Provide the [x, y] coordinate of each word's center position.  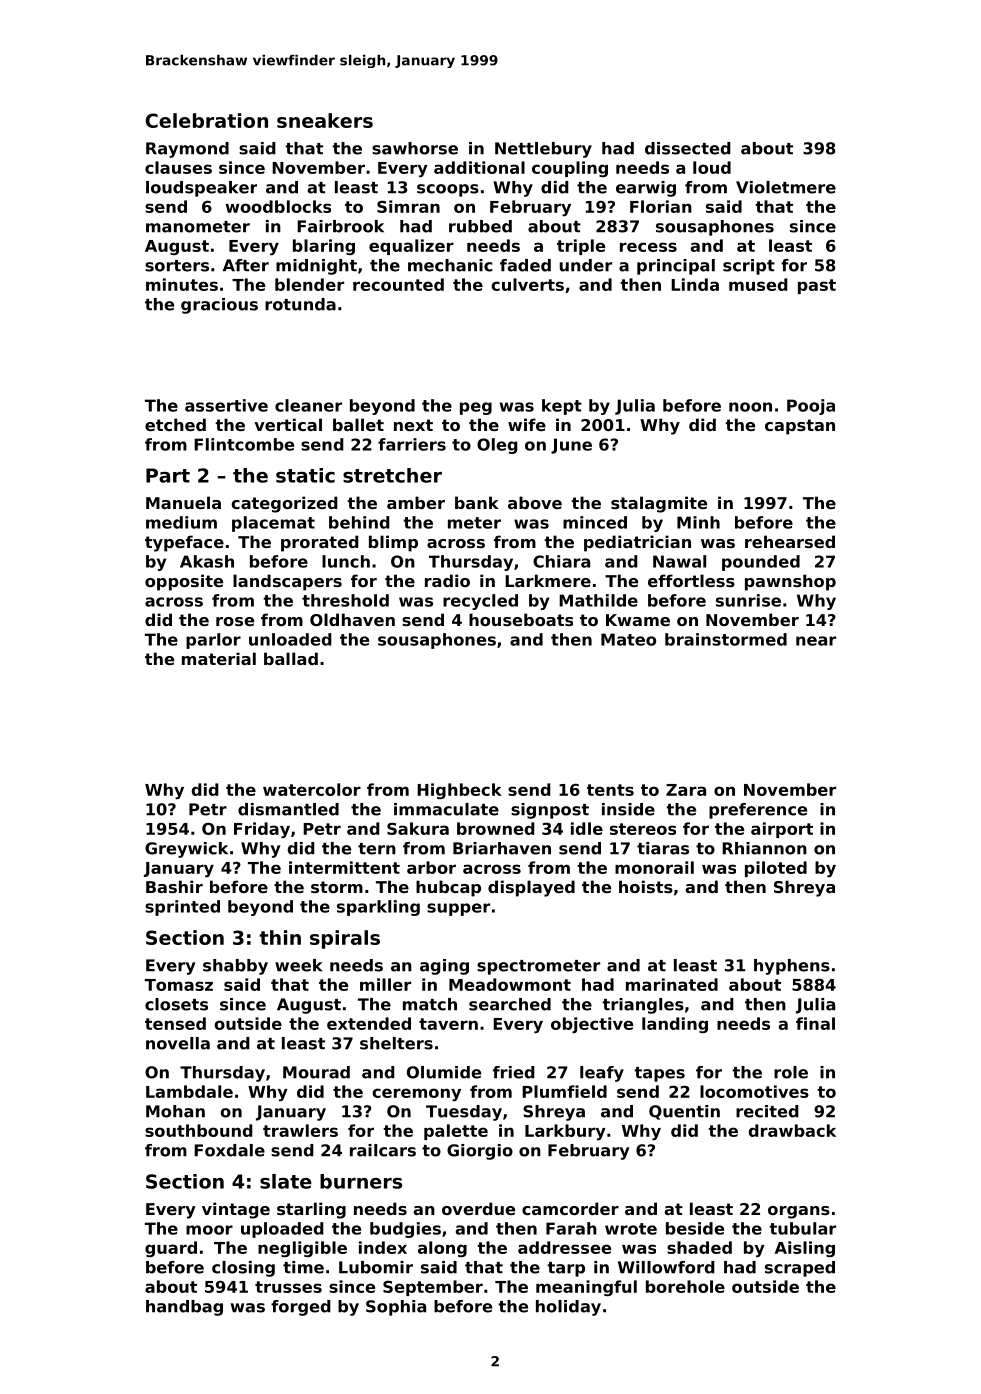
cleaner [308, 405]
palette [456, 1132]
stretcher [392, 475]
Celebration [206, 120]
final [815, 1023]
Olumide [444, 1072]
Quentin [684, 1112]
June [571, 446]
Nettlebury [543, 150]
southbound [199, 1130]
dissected [688, 148]
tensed [175, 1023]
